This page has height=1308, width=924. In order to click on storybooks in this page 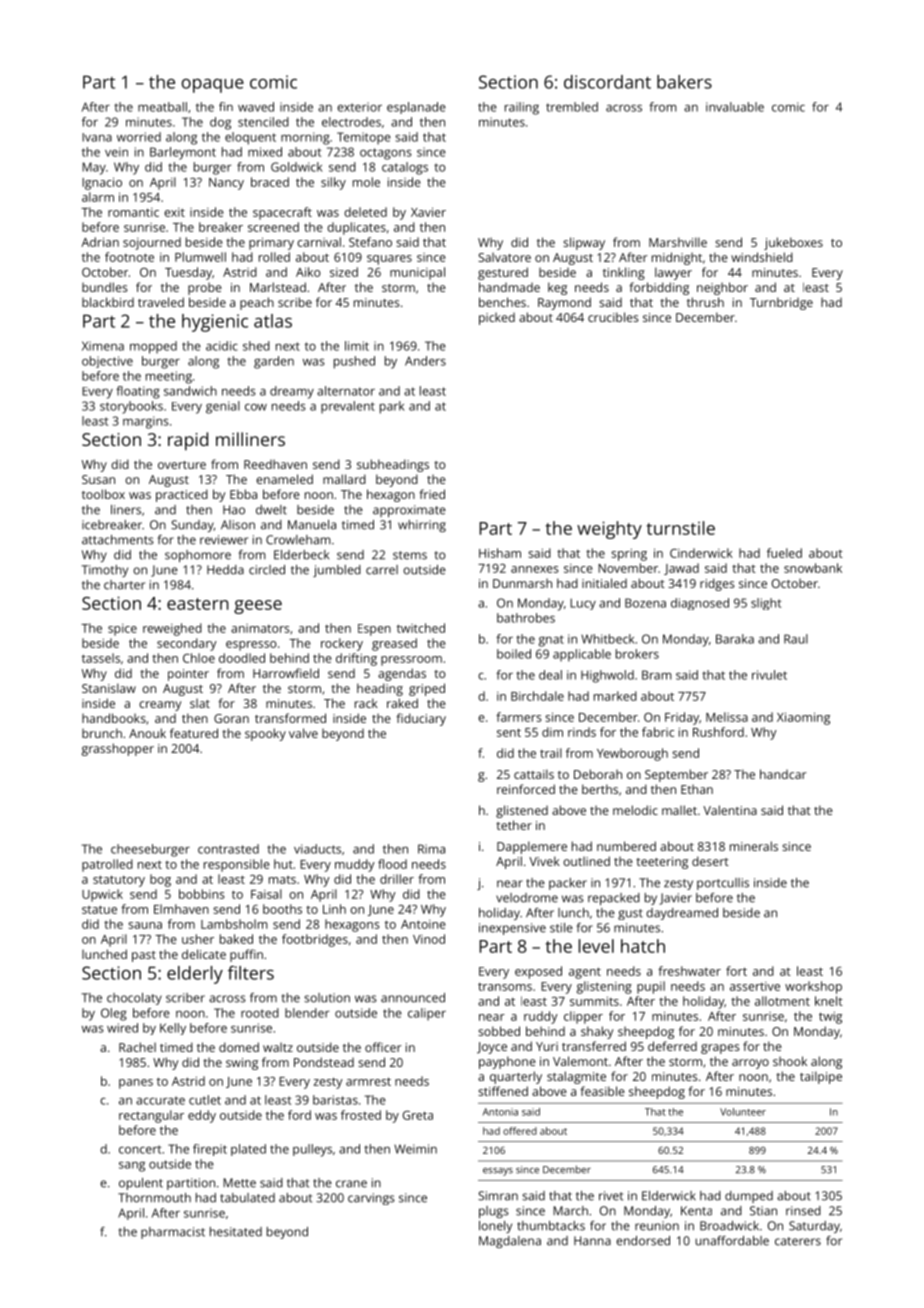, I will do `click(131, 407)`.
